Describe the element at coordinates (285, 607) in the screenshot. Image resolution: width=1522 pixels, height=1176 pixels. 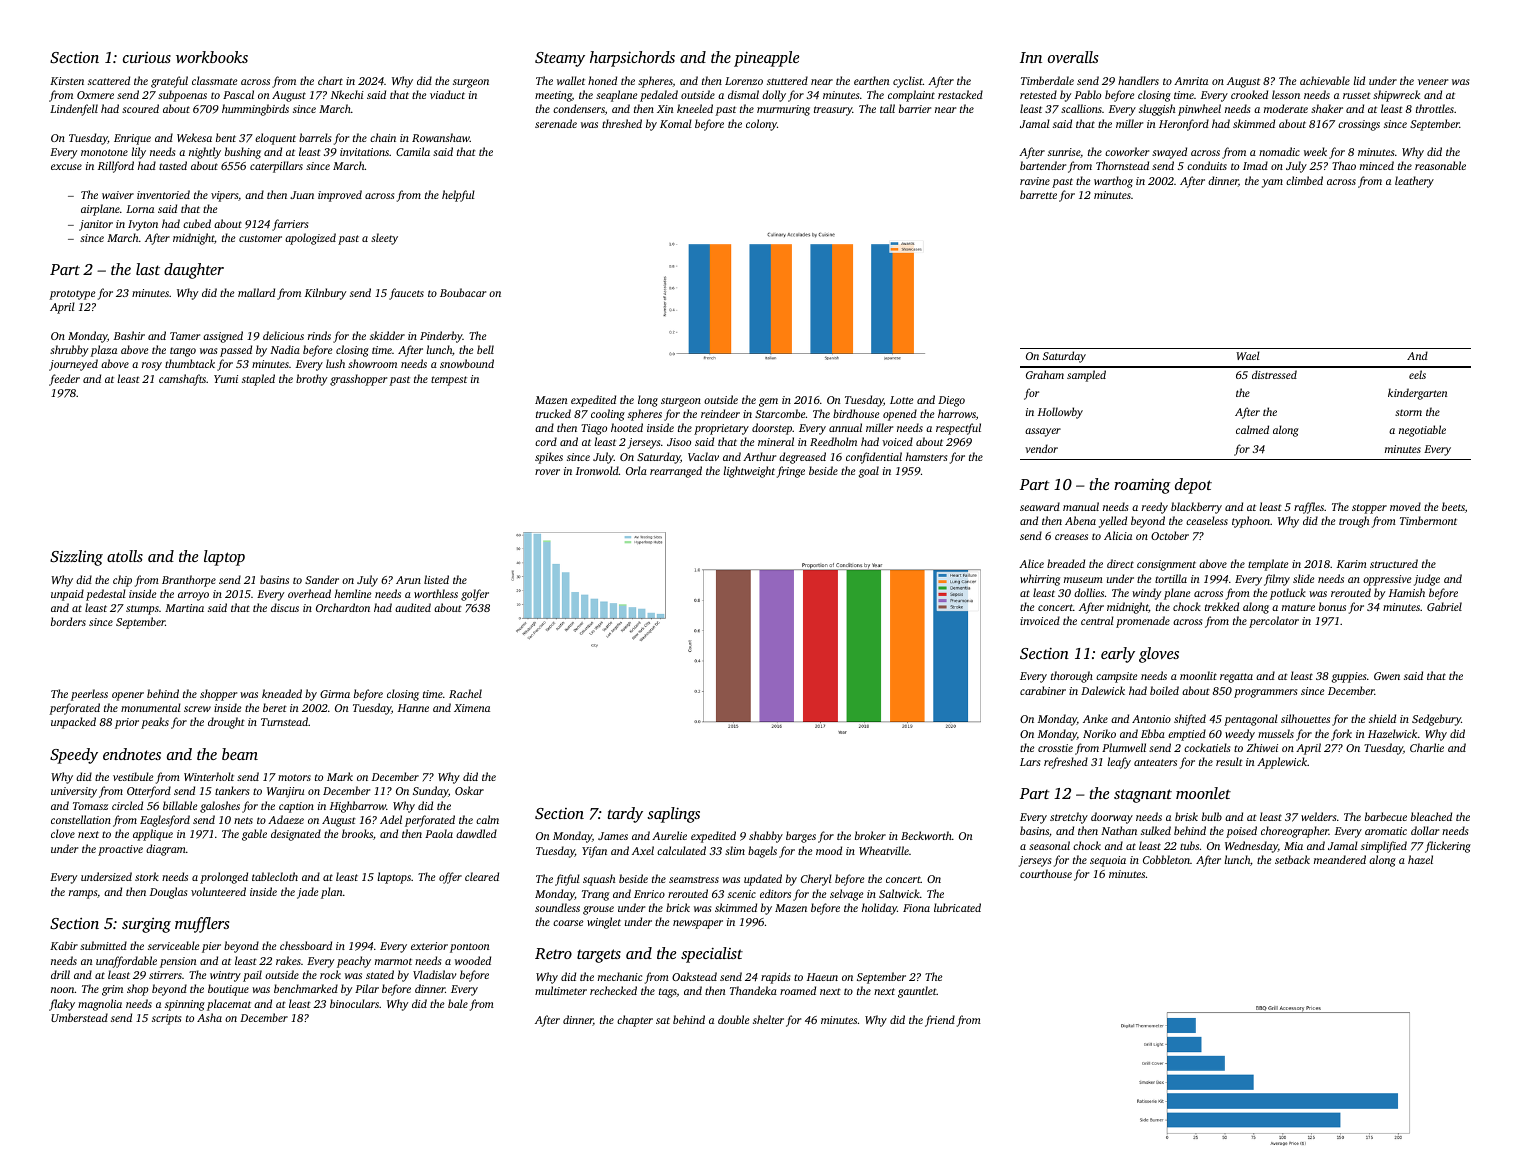
I see `discus` at that location.
